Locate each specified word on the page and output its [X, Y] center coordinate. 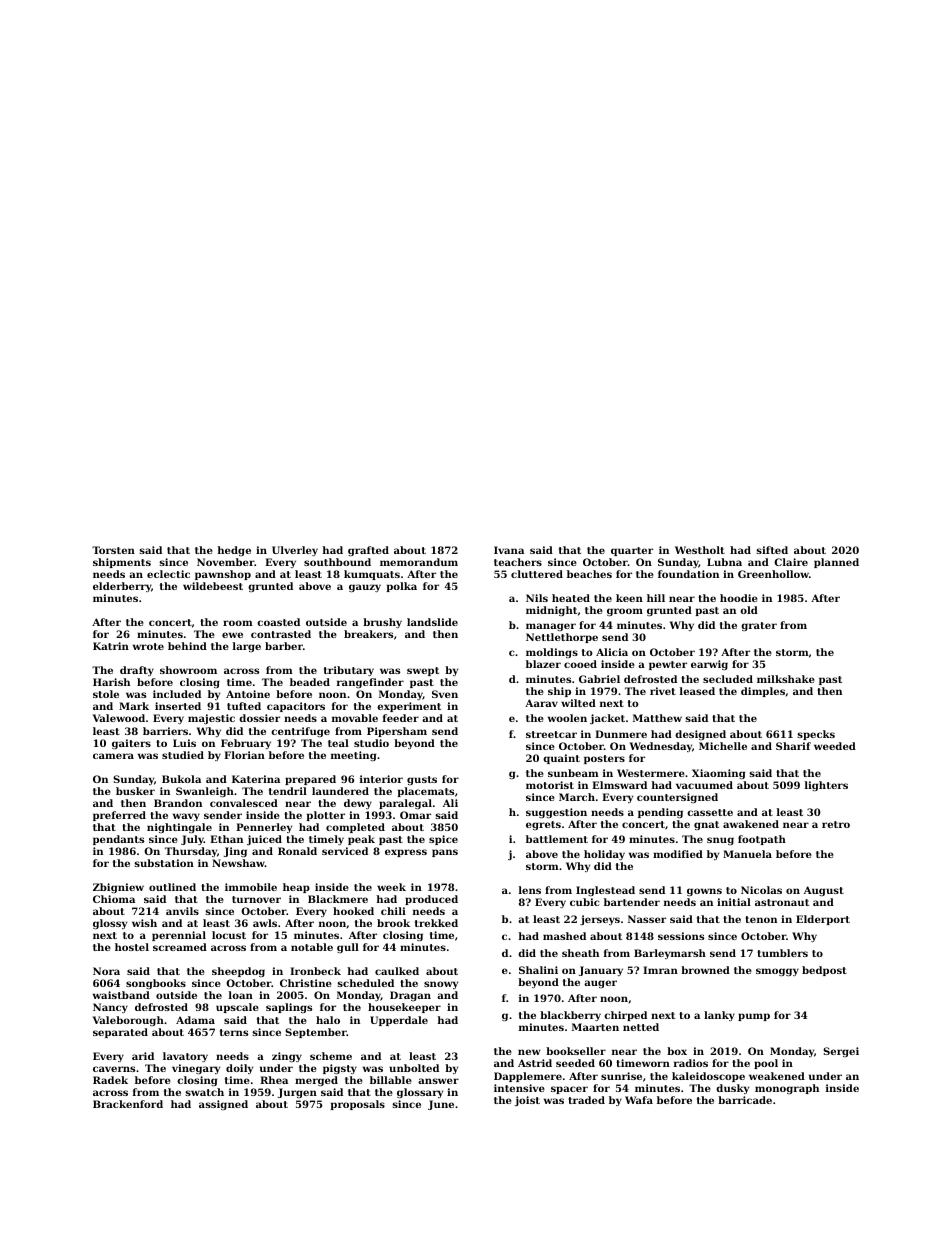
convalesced [244, 803]
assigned [223, 1105]
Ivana [509, 550]
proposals [357, 1105]
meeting [353, 756]
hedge [234, 551]
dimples [763, 692]
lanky [719, 1016]
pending [660, 813]
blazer [543, 664]
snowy [441, 985]
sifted [772, 550]
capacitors [296, 707]
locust [229, 935]
